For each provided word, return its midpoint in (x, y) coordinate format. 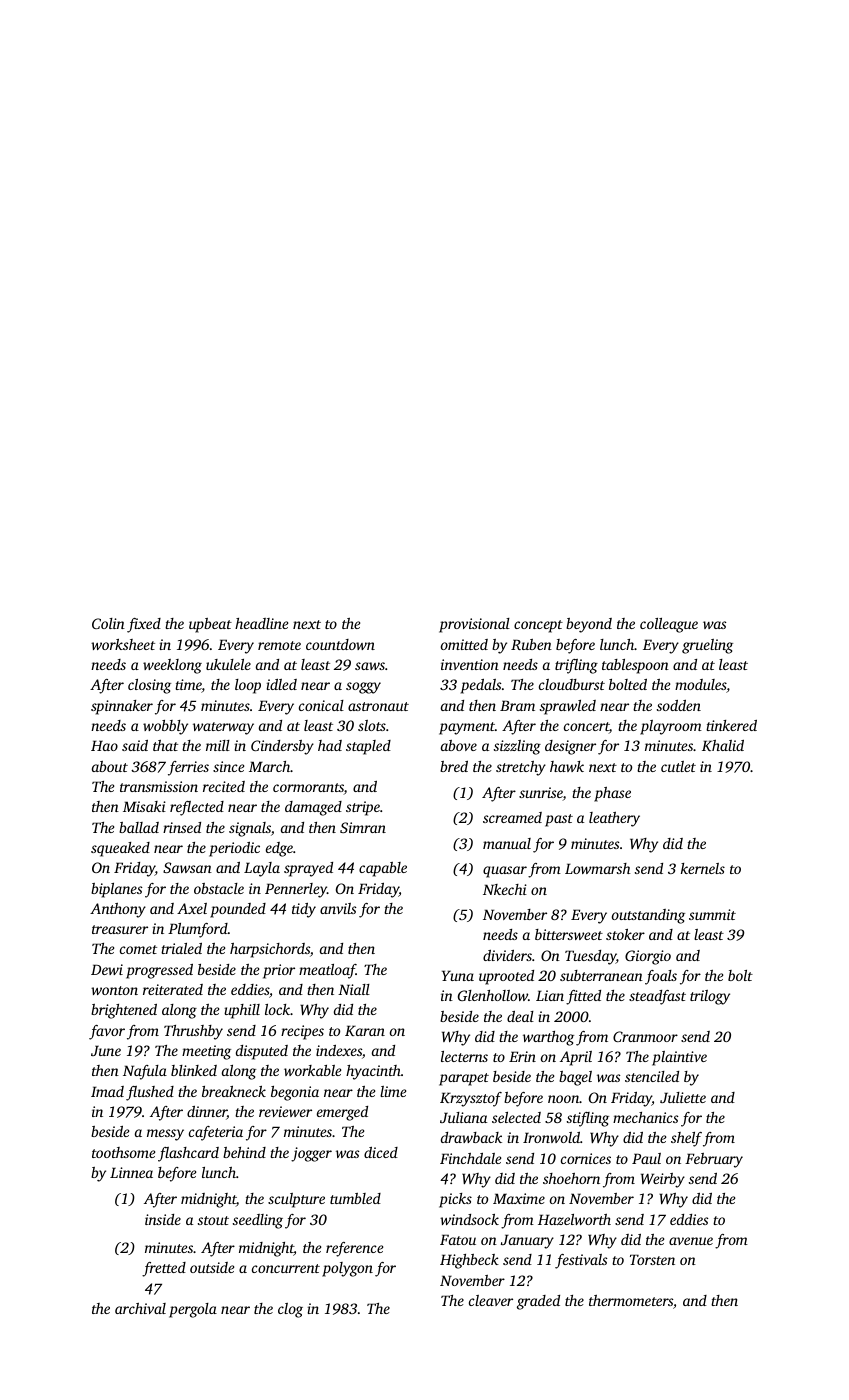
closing (149, 686)
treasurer (120, 929)
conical (321, 705)
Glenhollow (493, 995)
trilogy (710, 997)
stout (213, 1220)
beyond (589, 625)
